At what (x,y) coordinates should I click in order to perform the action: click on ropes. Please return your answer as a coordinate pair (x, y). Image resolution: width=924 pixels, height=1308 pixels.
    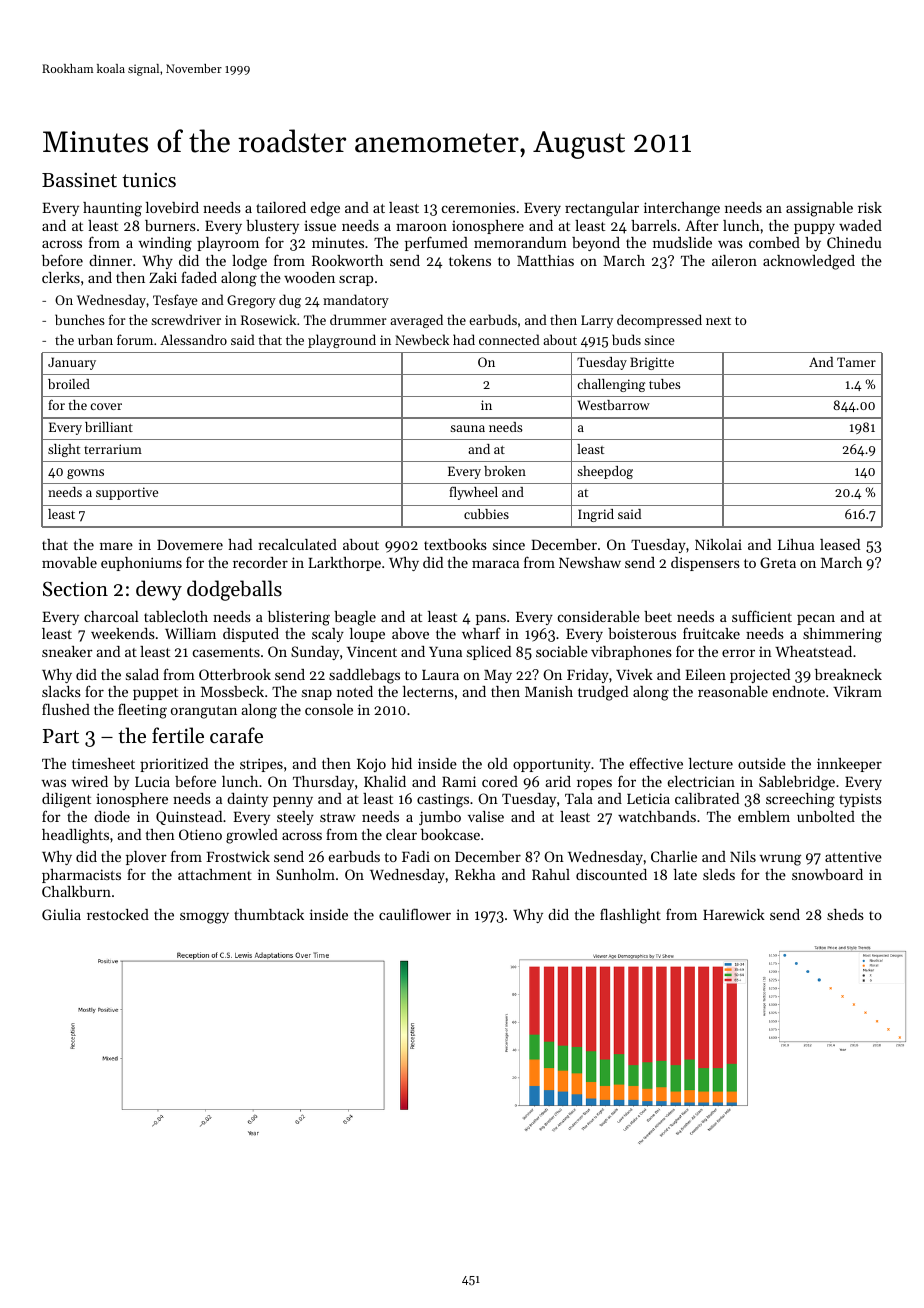
    Looking at the image, I should click on (594, 784).
